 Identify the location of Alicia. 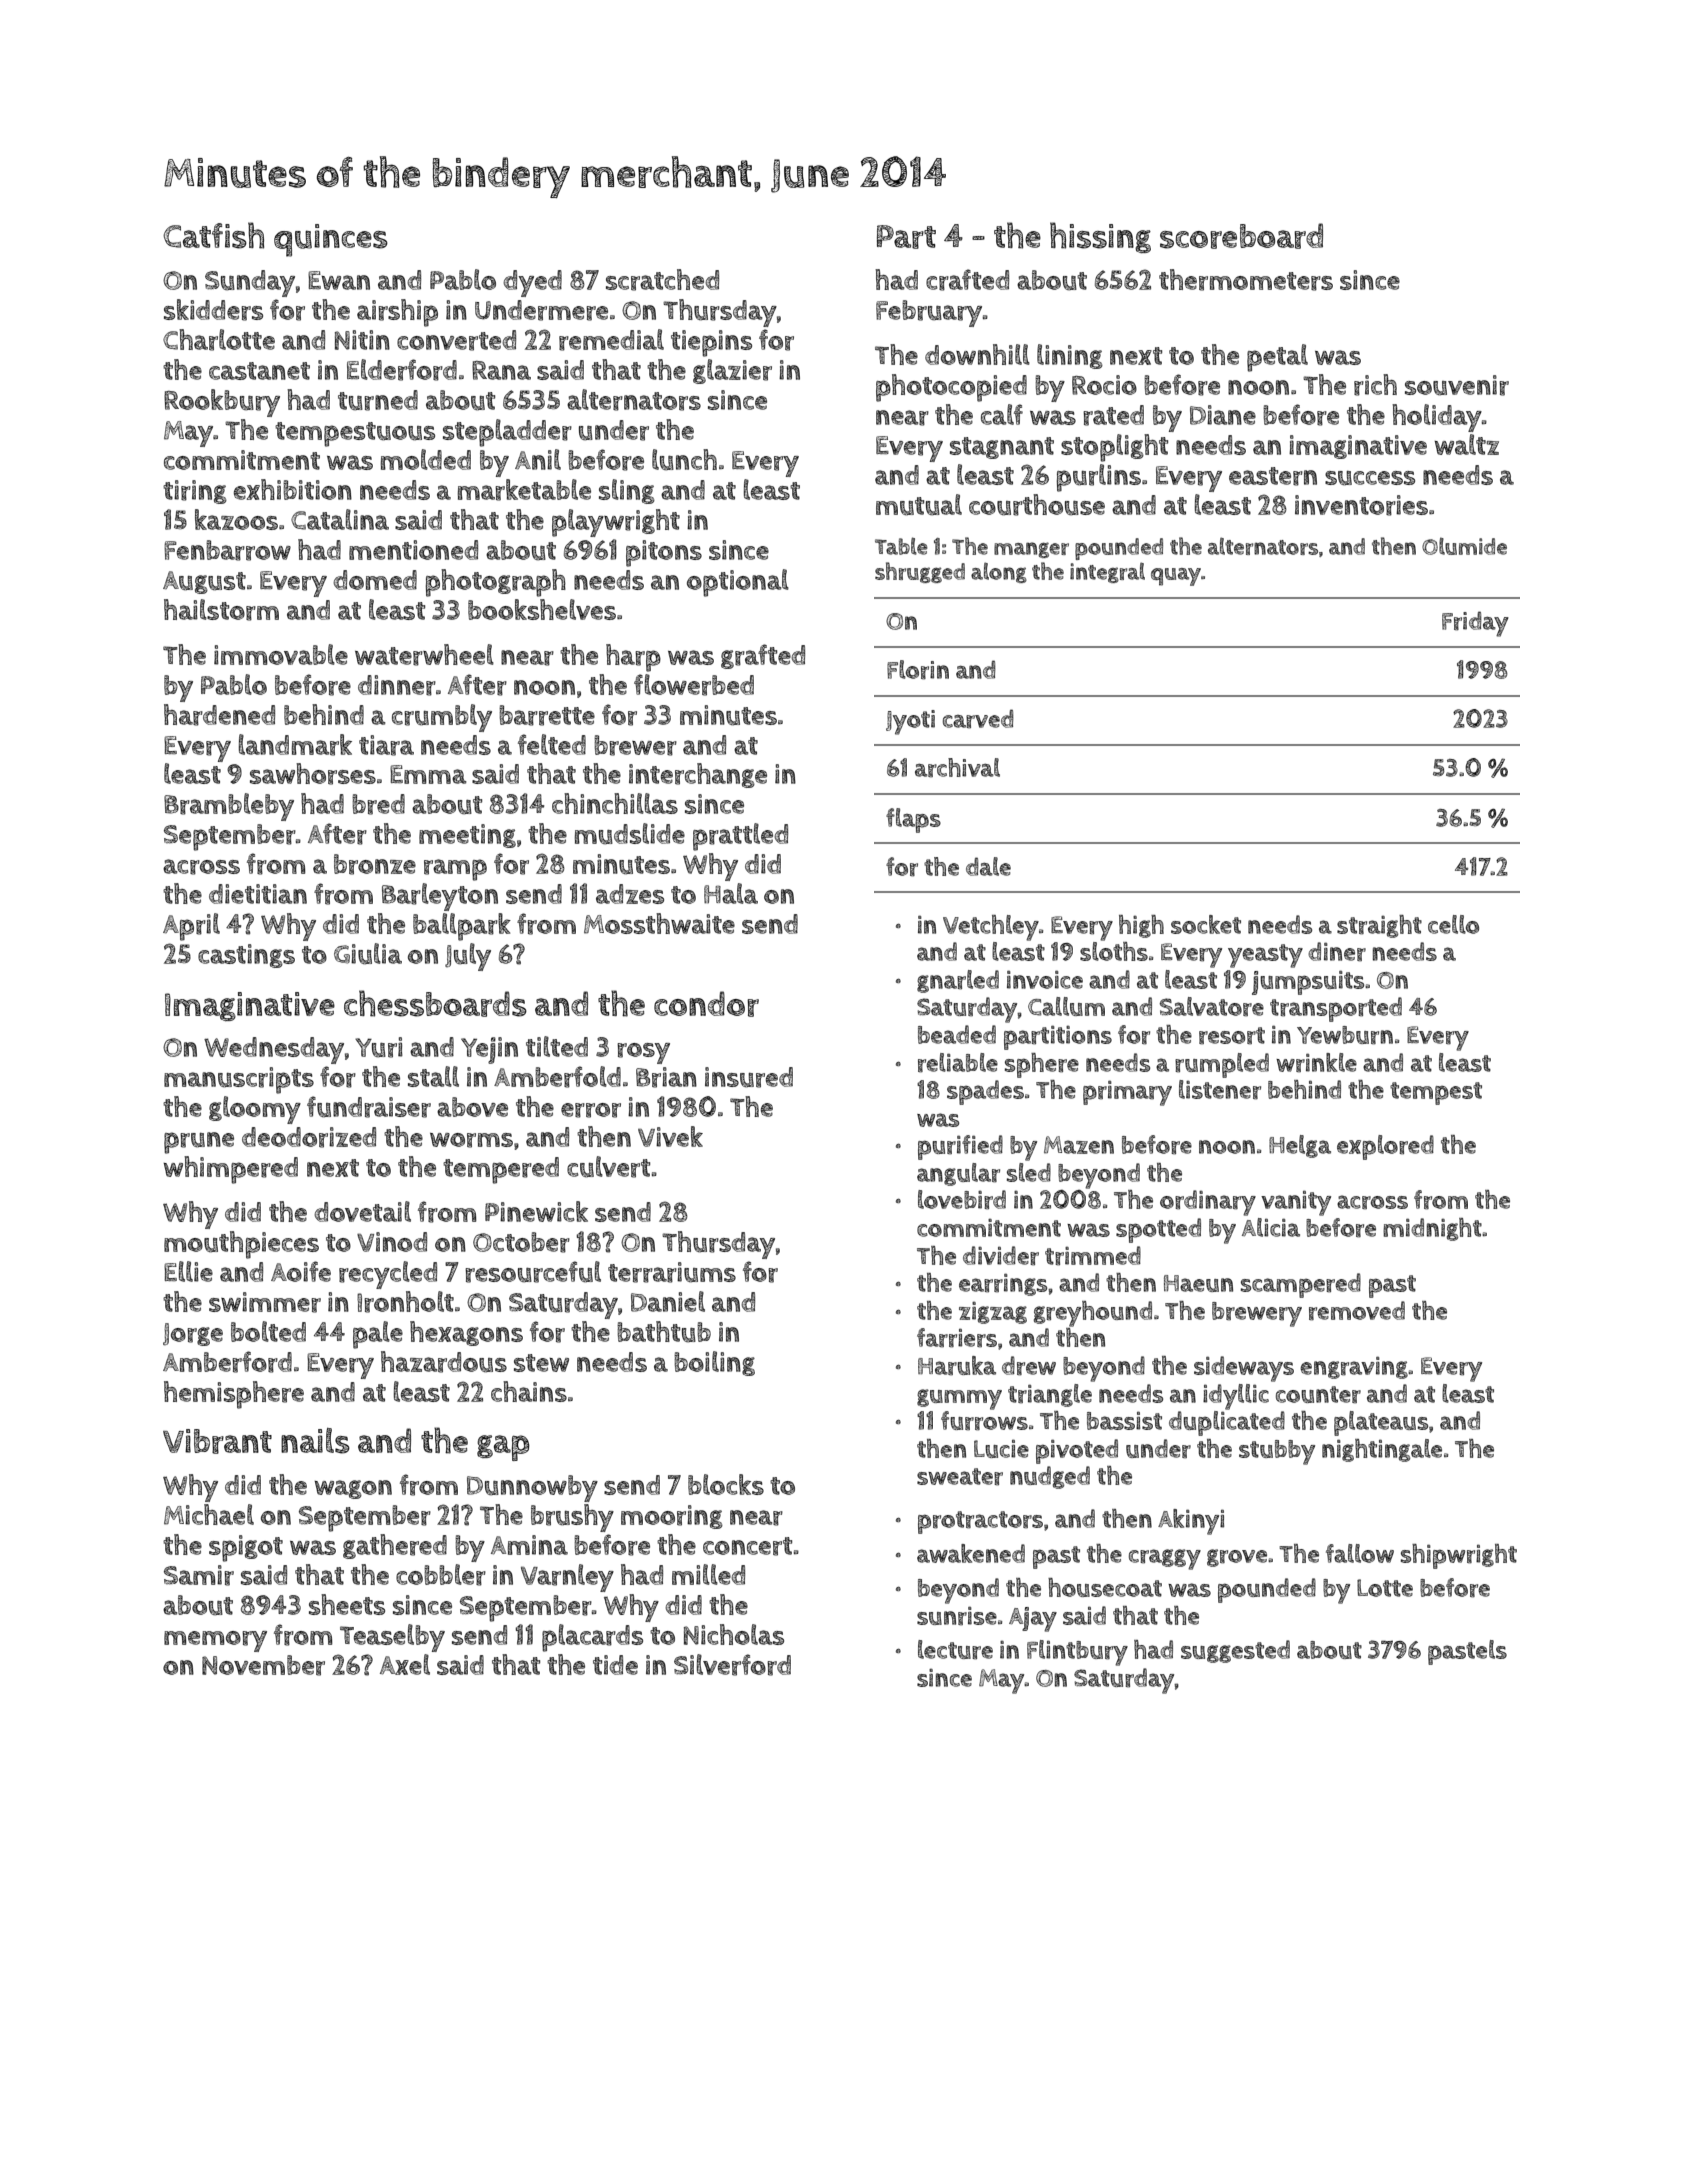
(1271, 1227).
